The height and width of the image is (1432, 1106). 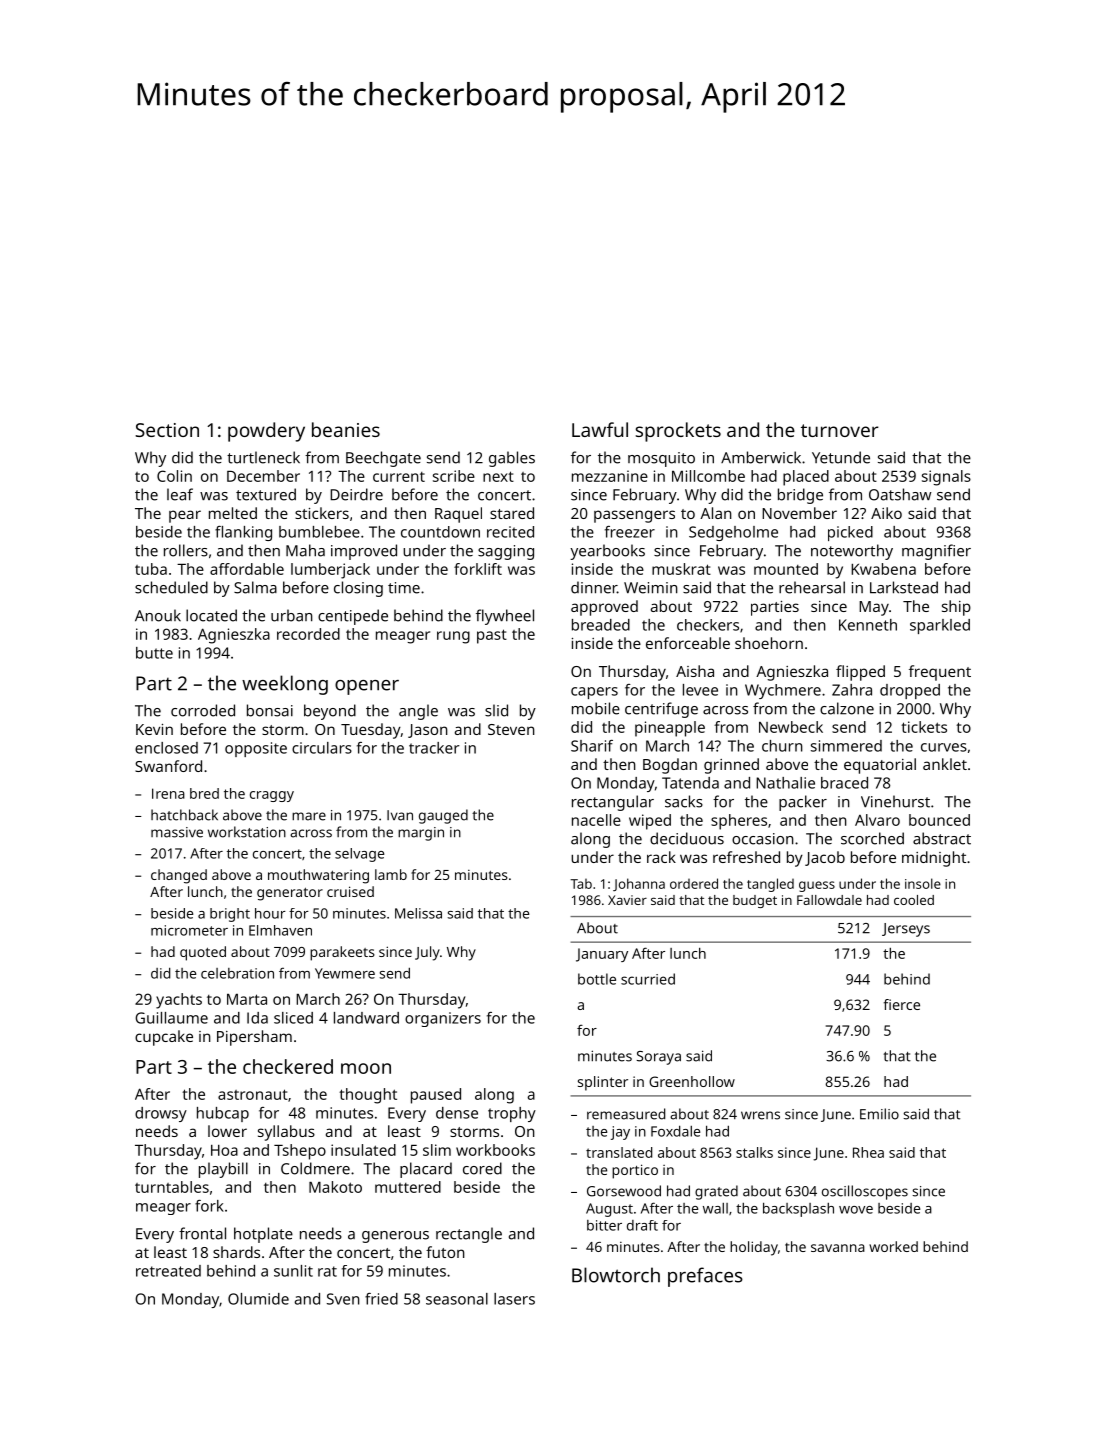 I want to click on Colin, so click(x=174, y=476).
